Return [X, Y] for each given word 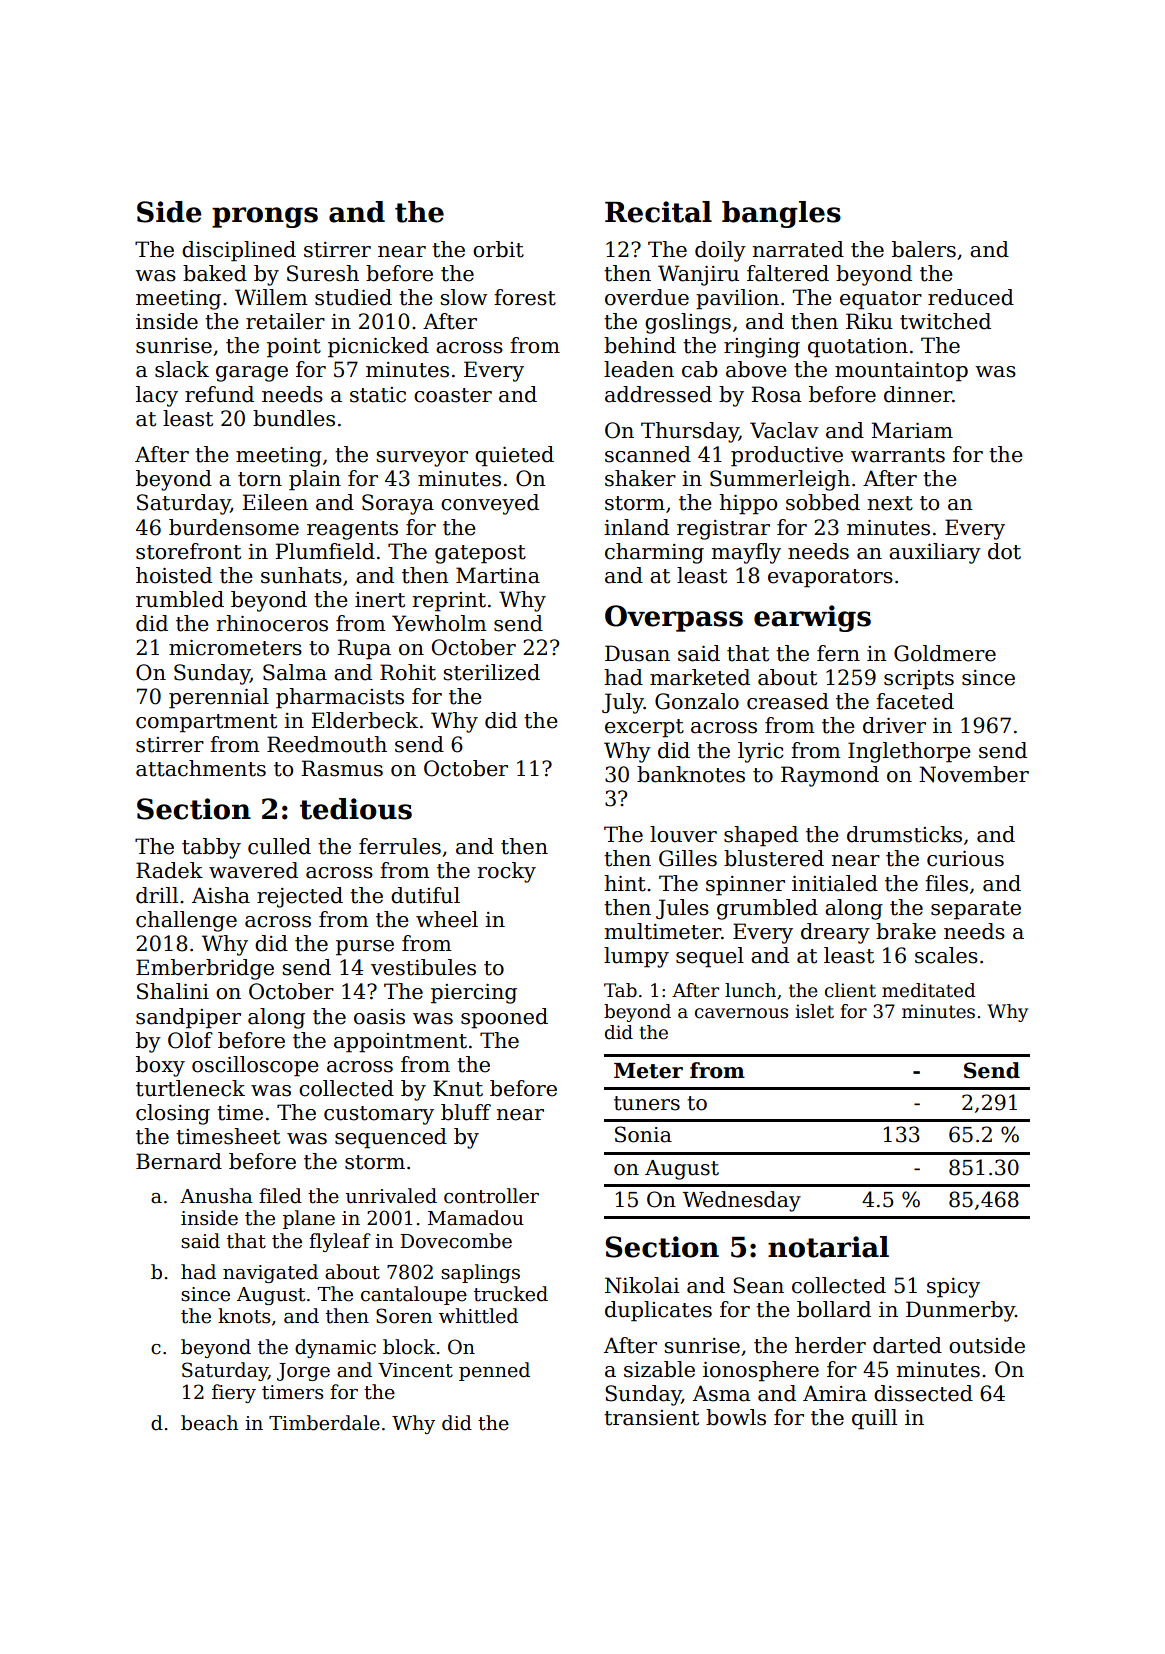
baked [215, 273]
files [946, 883]
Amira [835, 1393]
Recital [658, 212]
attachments [201, 768]
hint [625, 883]
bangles [781, 214]
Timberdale [324, 1423]
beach [209, 1423]
